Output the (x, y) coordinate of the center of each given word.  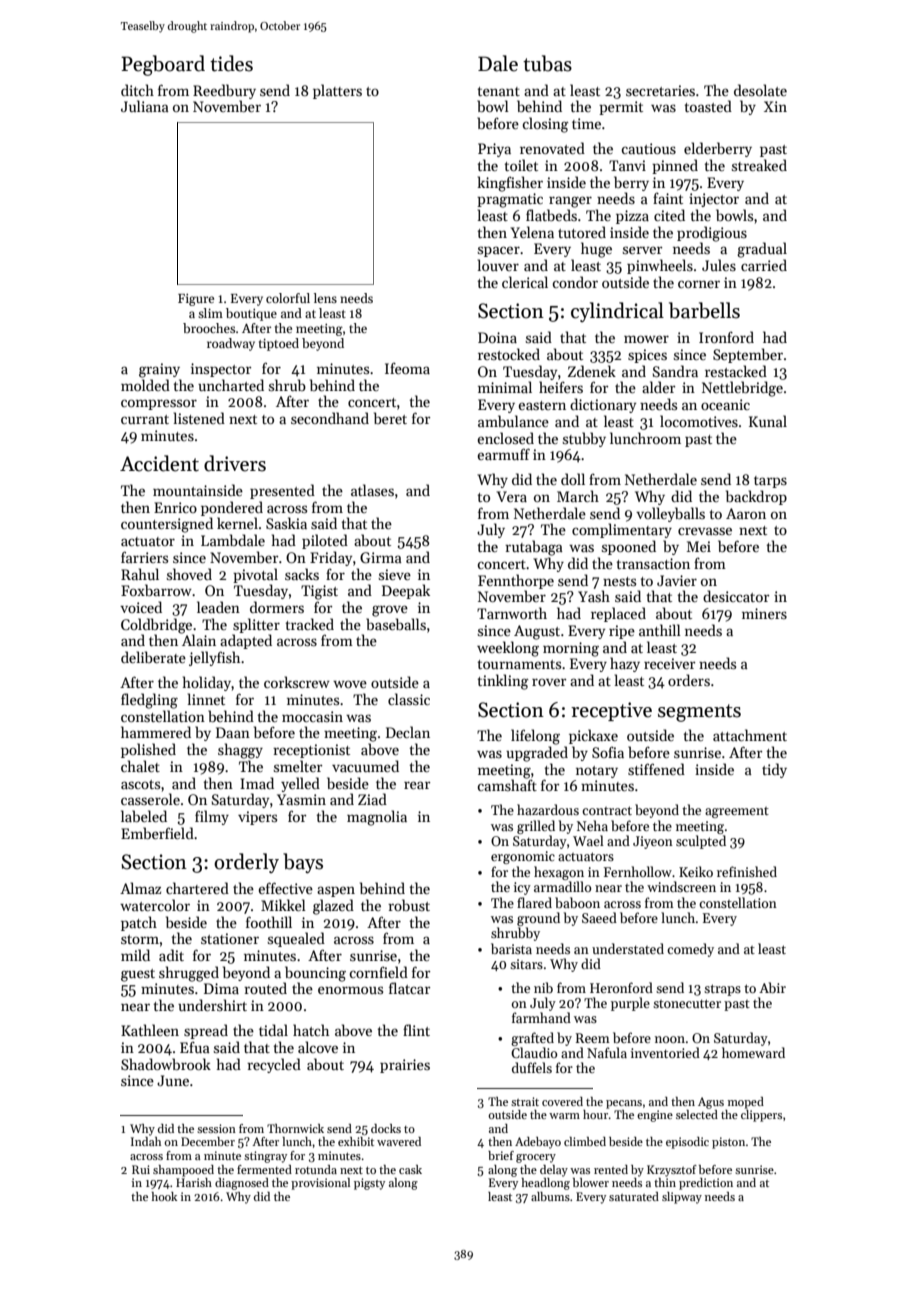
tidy (774, 770)
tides (231, 63)
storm (140, 939)
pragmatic (510, 200)
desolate (760, 90)
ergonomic (523, 857)
